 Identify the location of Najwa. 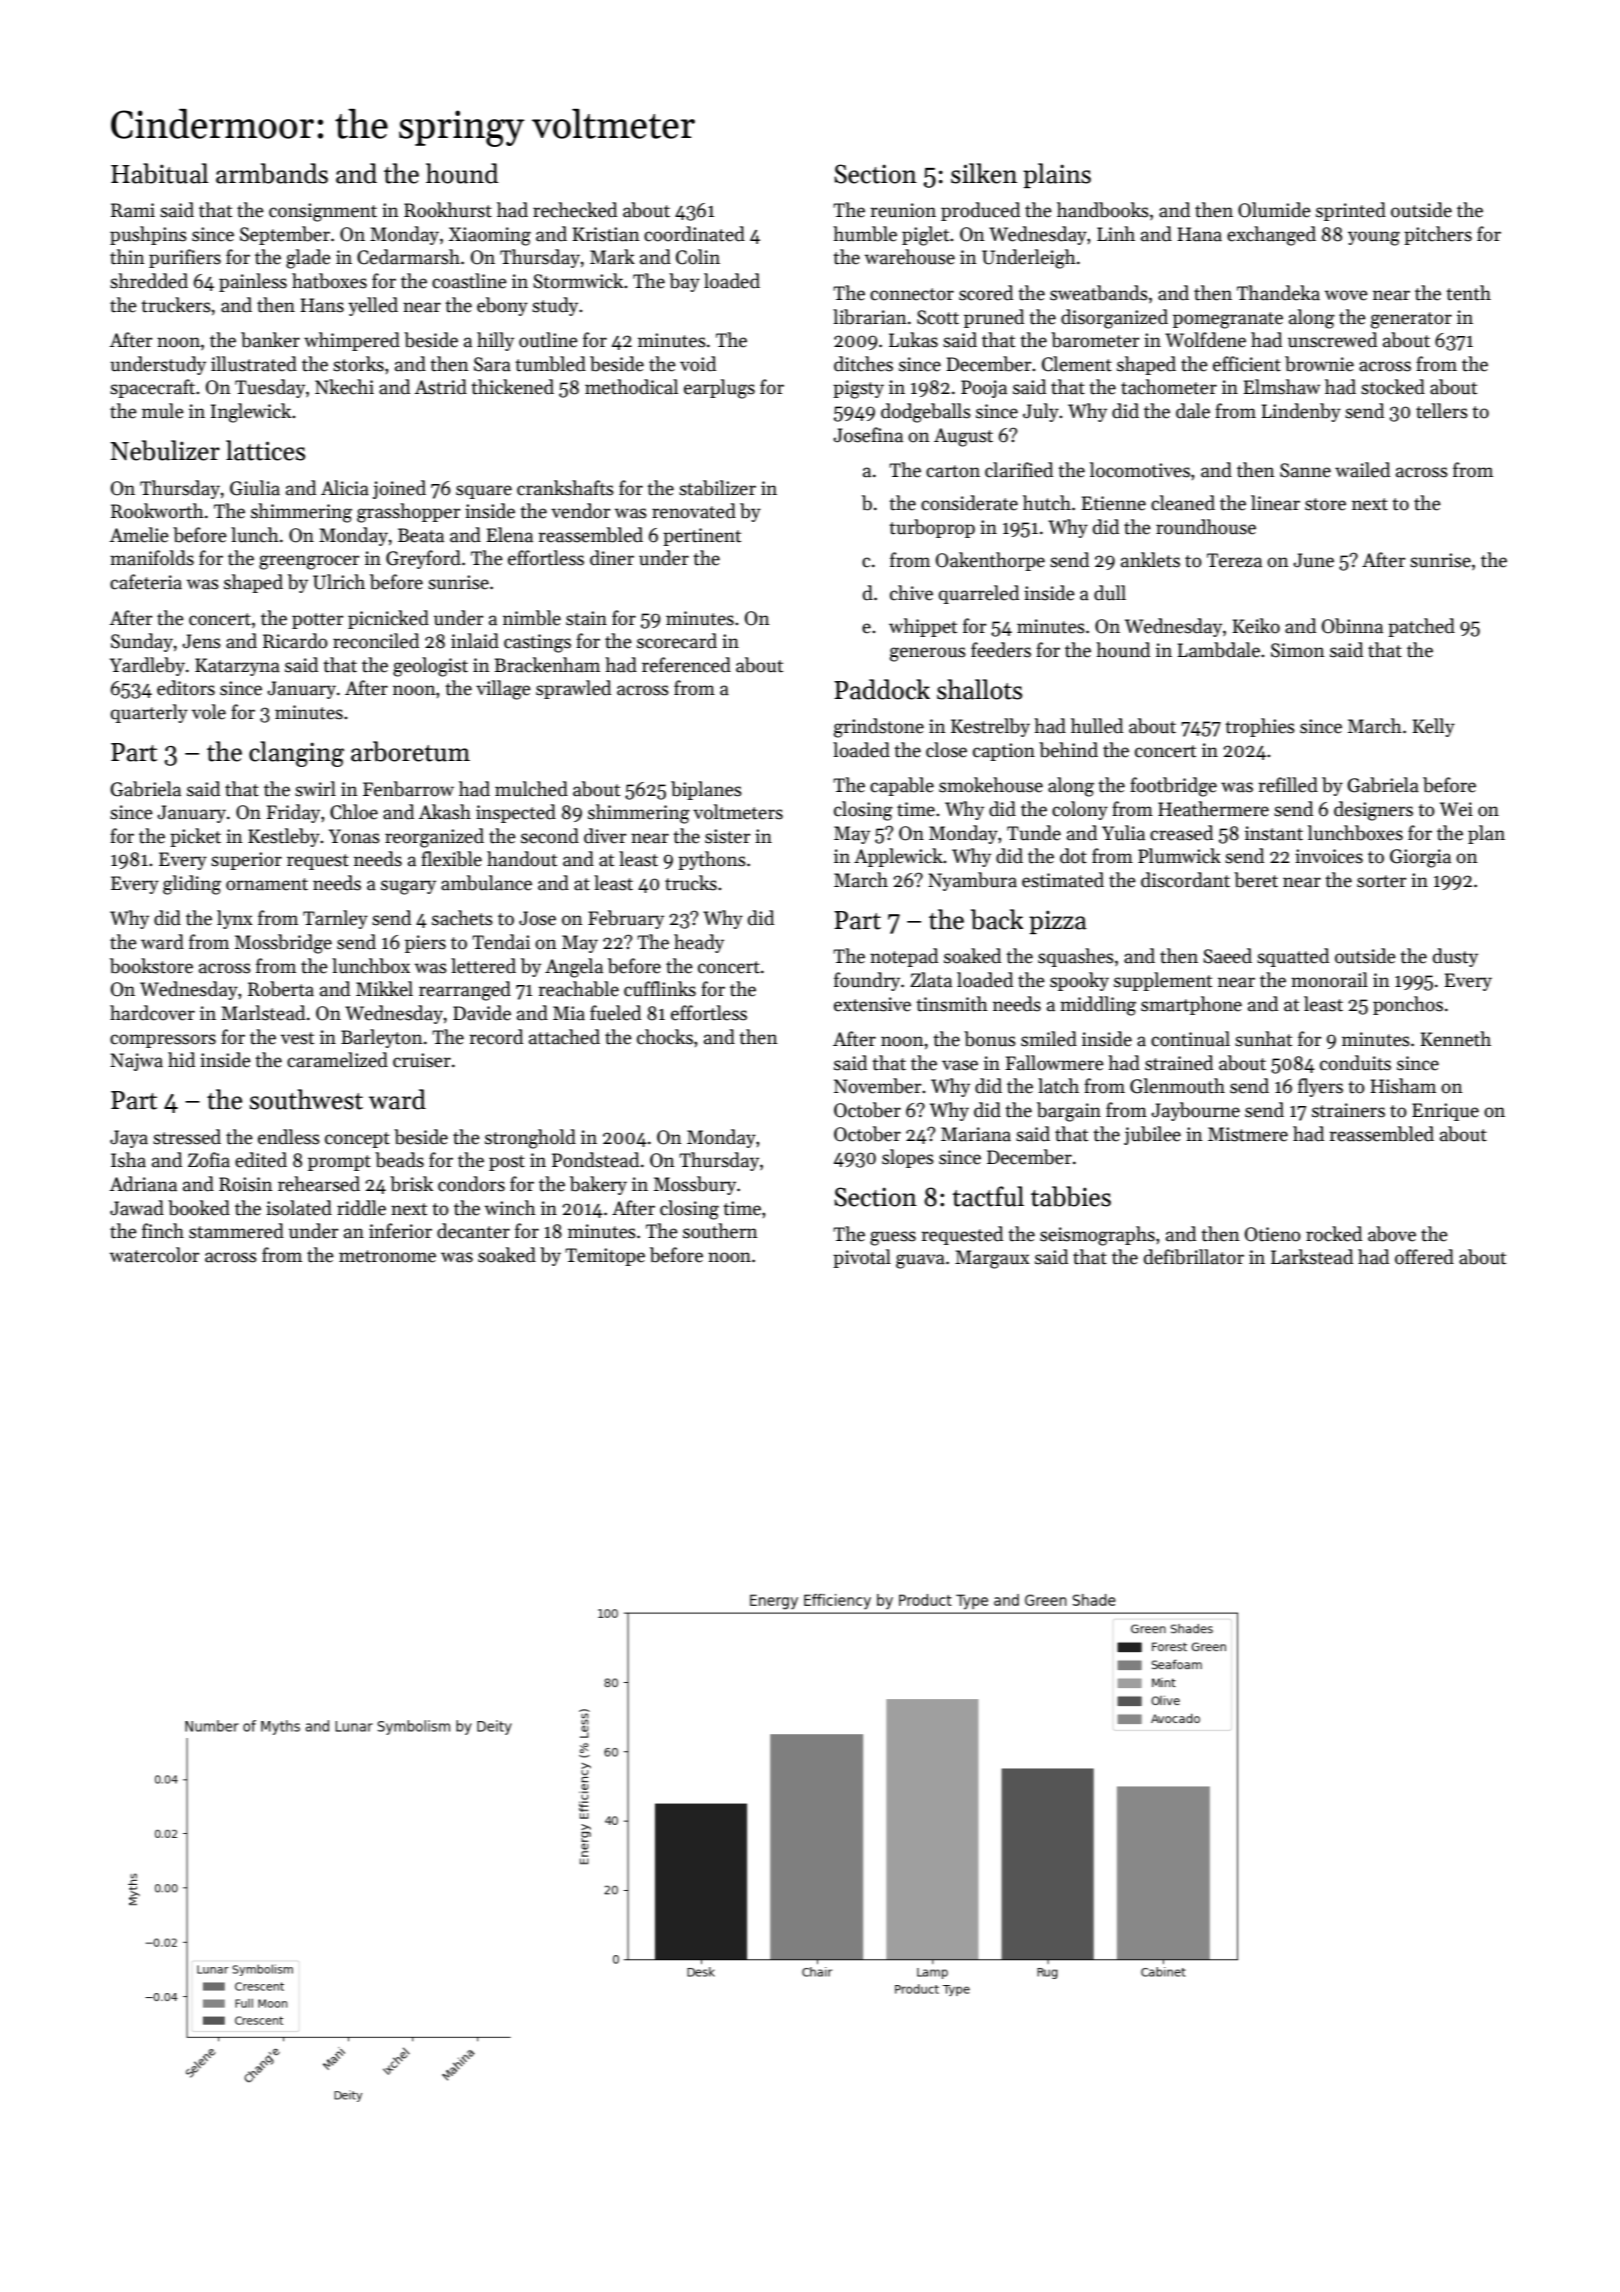
(136, 1062).
